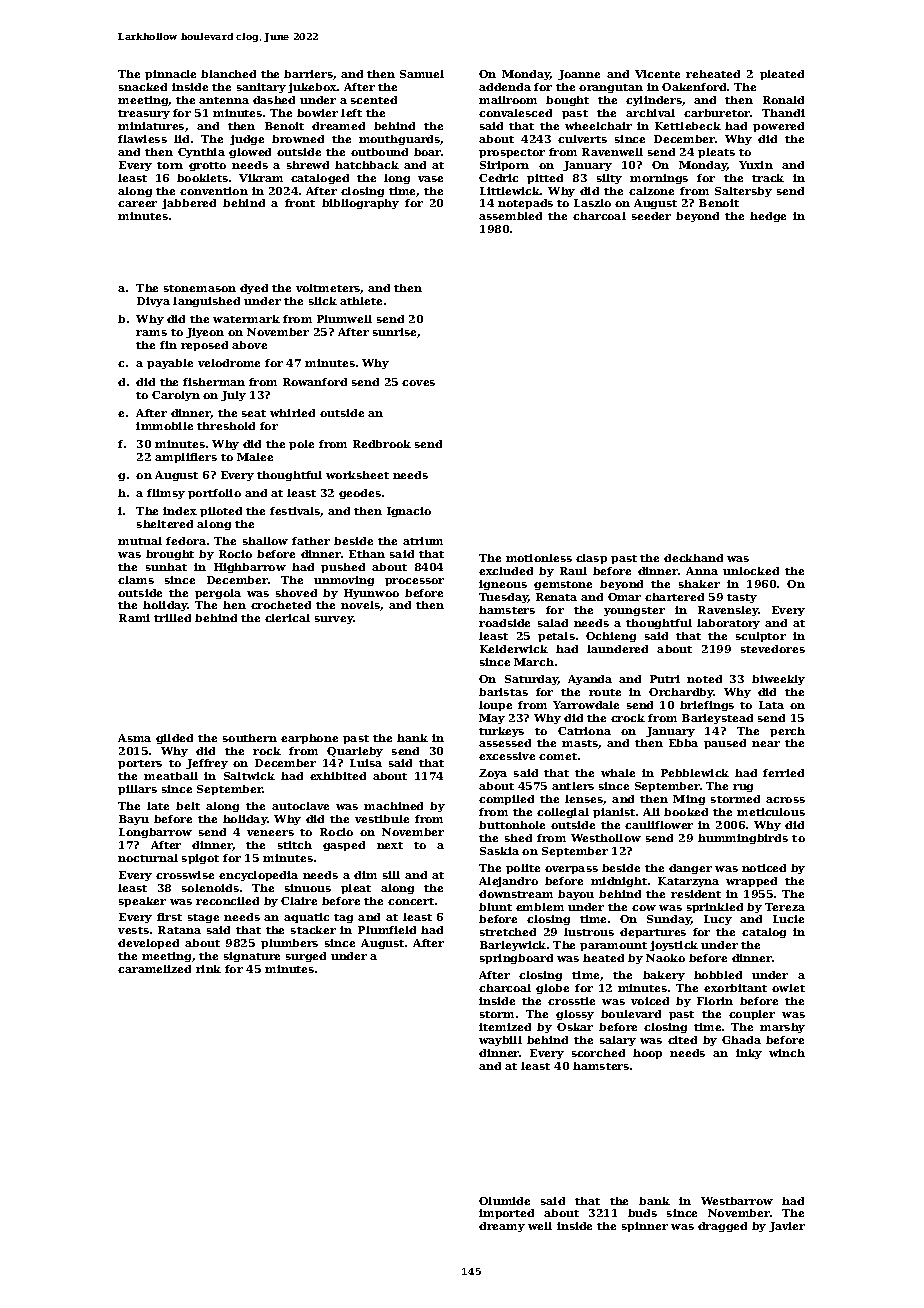 The width and height of the screenshot is (924, 1308). What do you see at coordinates (502, 1227) in the screenshot?
I see `dreamy` at bounding box center [502, 1227].
